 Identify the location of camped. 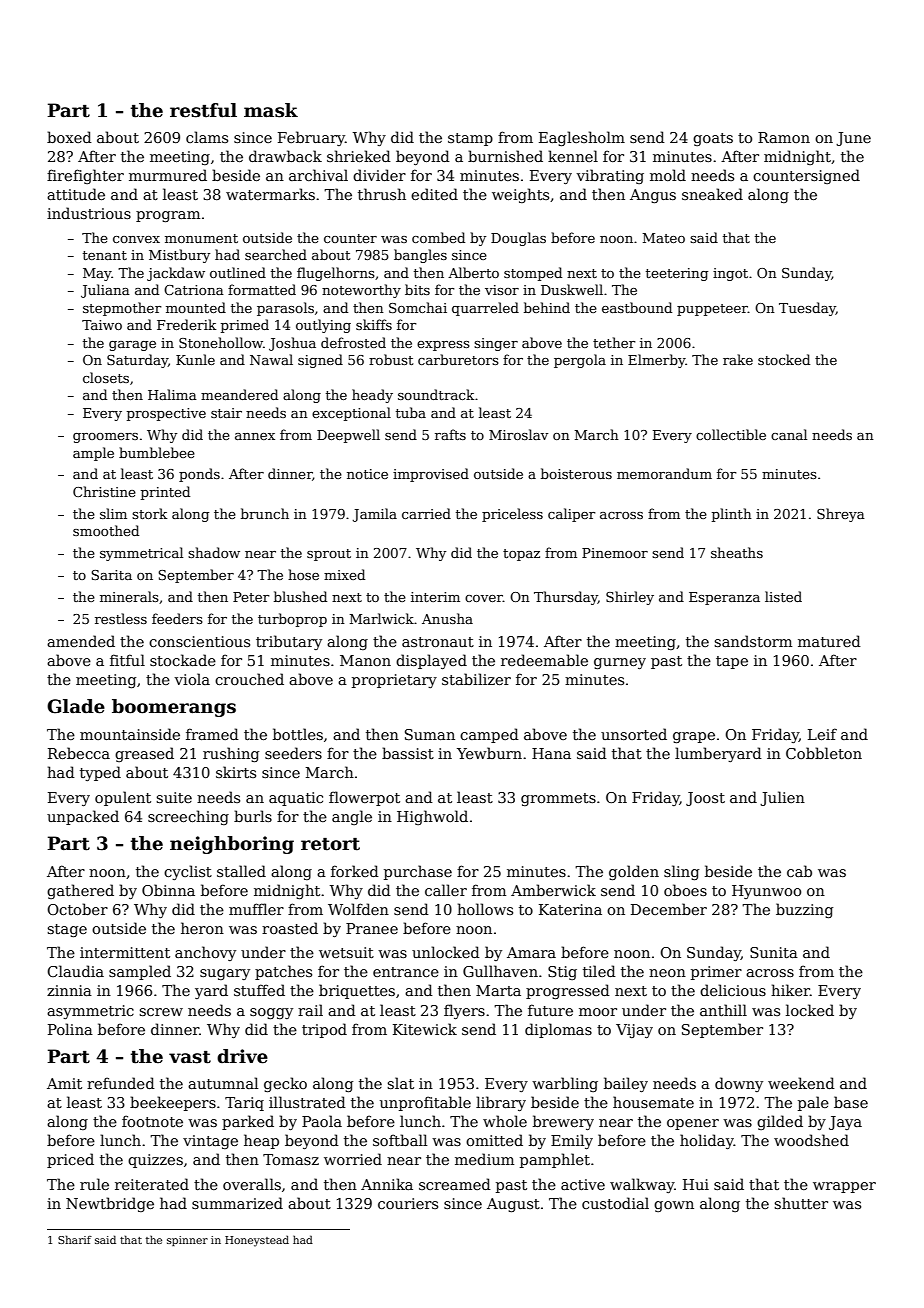
(489, 735).
